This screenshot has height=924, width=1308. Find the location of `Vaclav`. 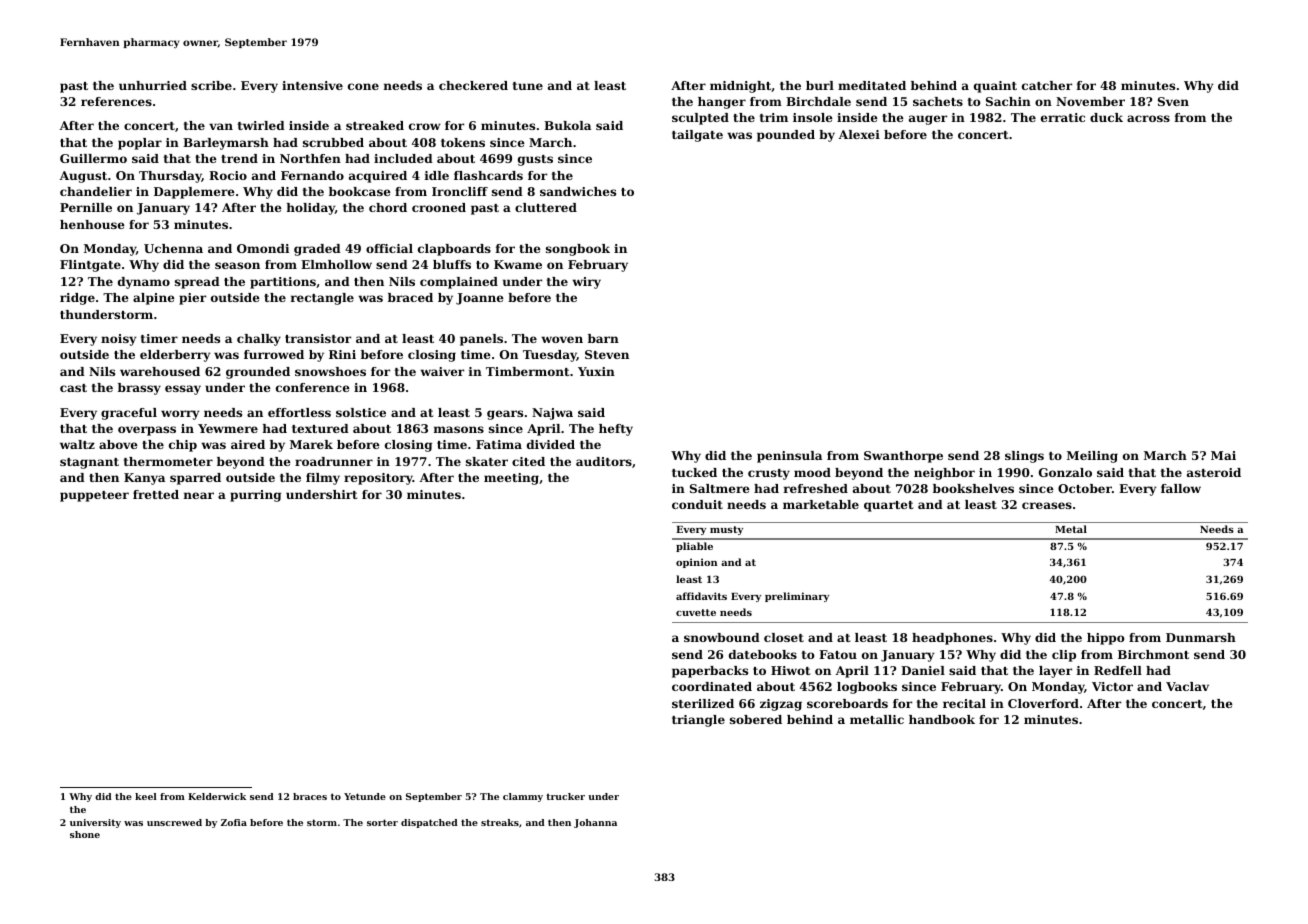

Vaclav is located at coordinates (1187, 686).
